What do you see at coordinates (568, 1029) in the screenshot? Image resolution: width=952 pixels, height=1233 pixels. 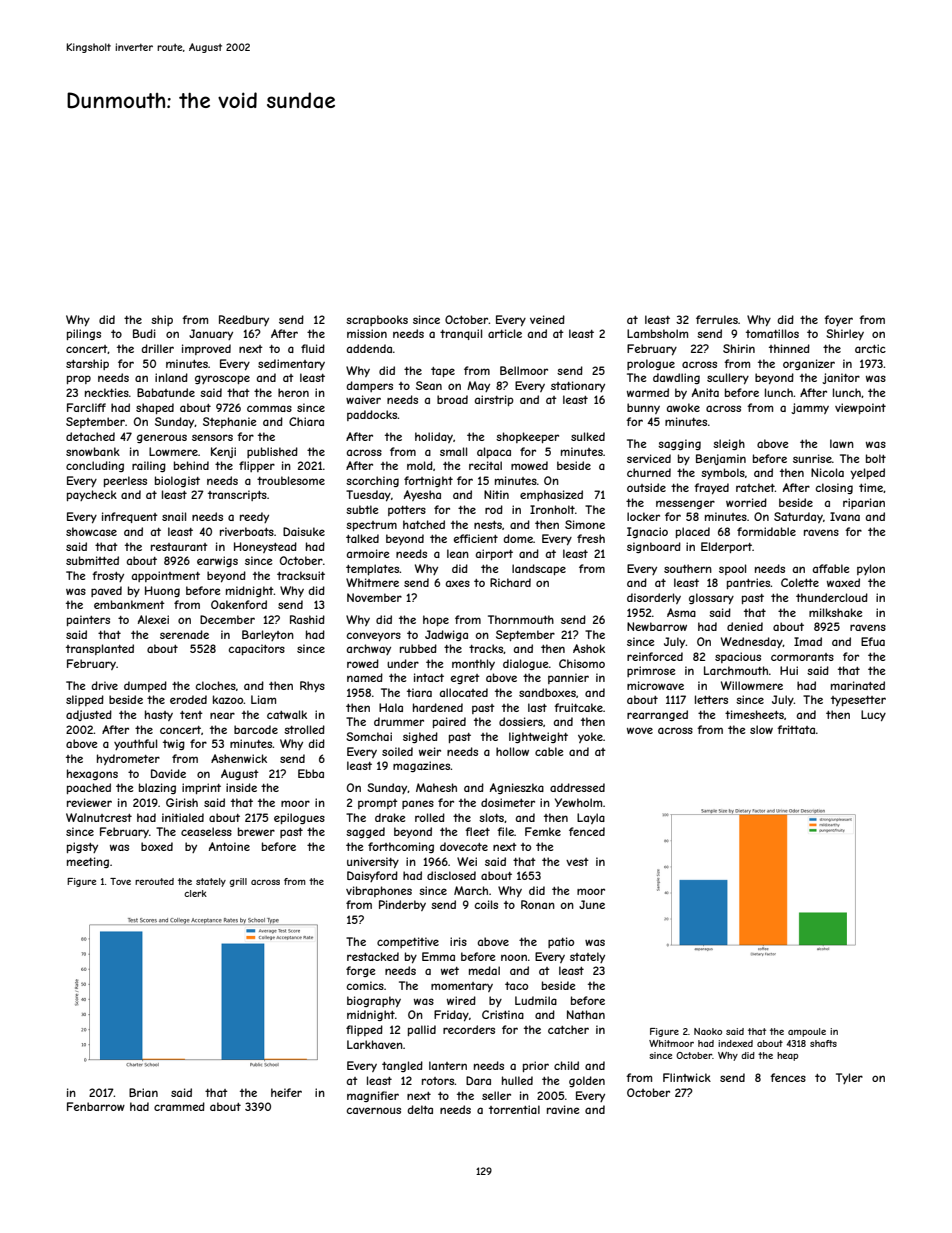 I see `catcher` at bounding box center [568, 1029].
